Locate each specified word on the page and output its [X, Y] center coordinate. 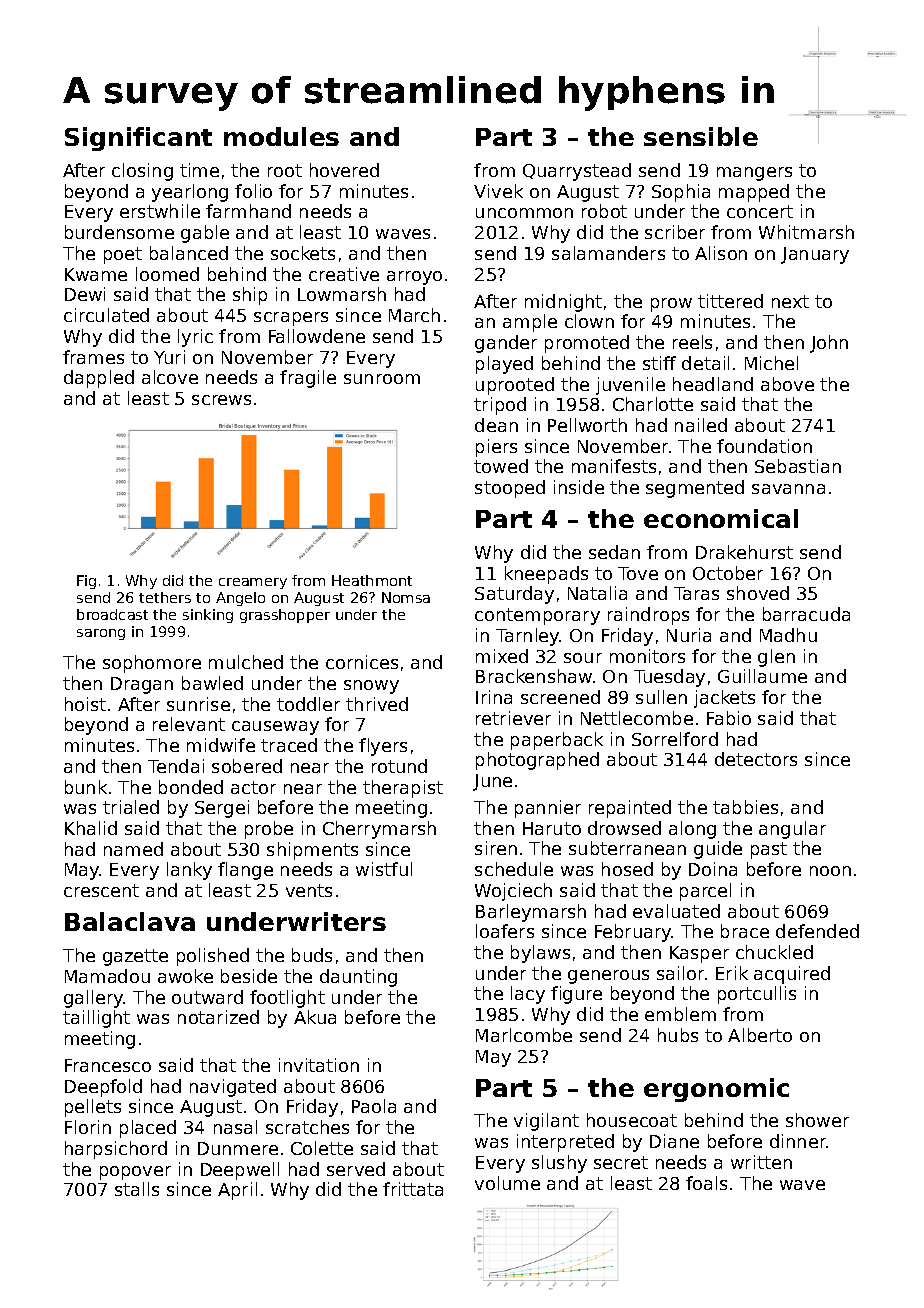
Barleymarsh [531, 913]
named [133, 849]
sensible [701, 136]
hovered [344, 170]
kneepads [546, 575]
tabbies [745, 807]
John [829, 344]
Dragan [142, 685]
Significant [138, 139]
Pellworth [587, 425]
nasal [235, 1127]
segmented [695, 489]
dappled [99, 379]
